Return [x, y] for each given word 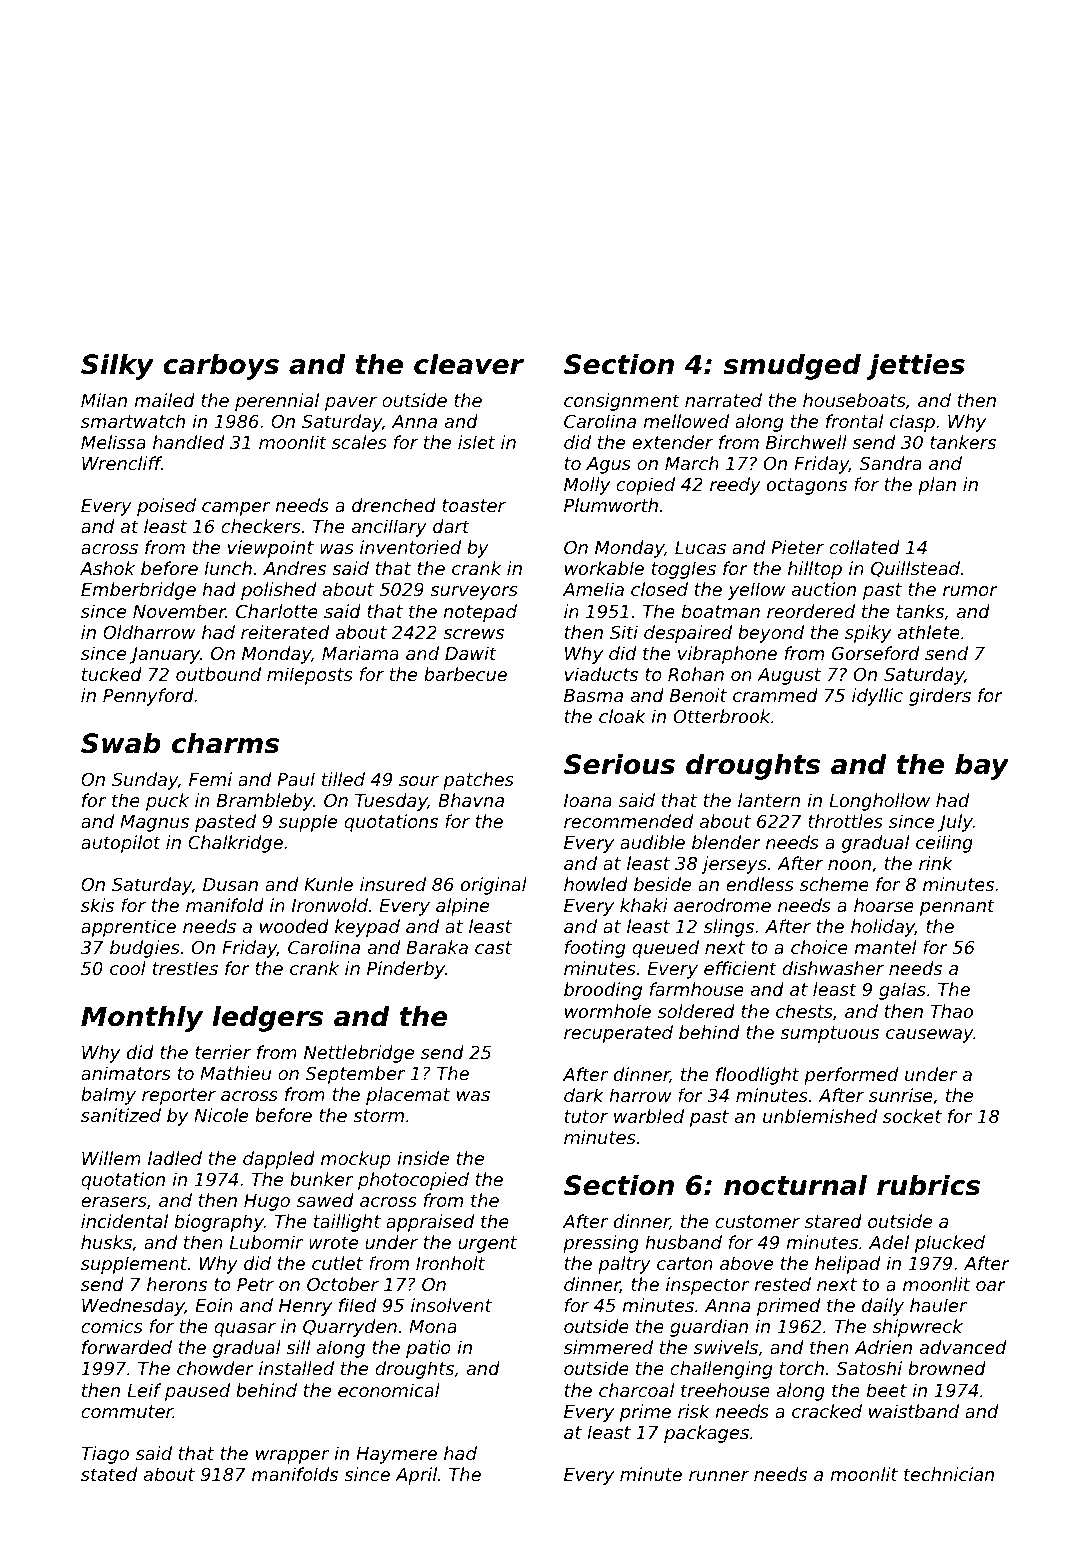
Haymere [396, 1455]
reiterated [285, 632]
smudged [792, 367]
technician [949, 1474]
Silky [117, 367]
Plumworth [611, 505]
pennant [957, 907]
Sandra [891, 463]
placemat [408, 1096]
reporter [179, 1096]
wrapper [292, 1457]
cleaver [469, 364]
